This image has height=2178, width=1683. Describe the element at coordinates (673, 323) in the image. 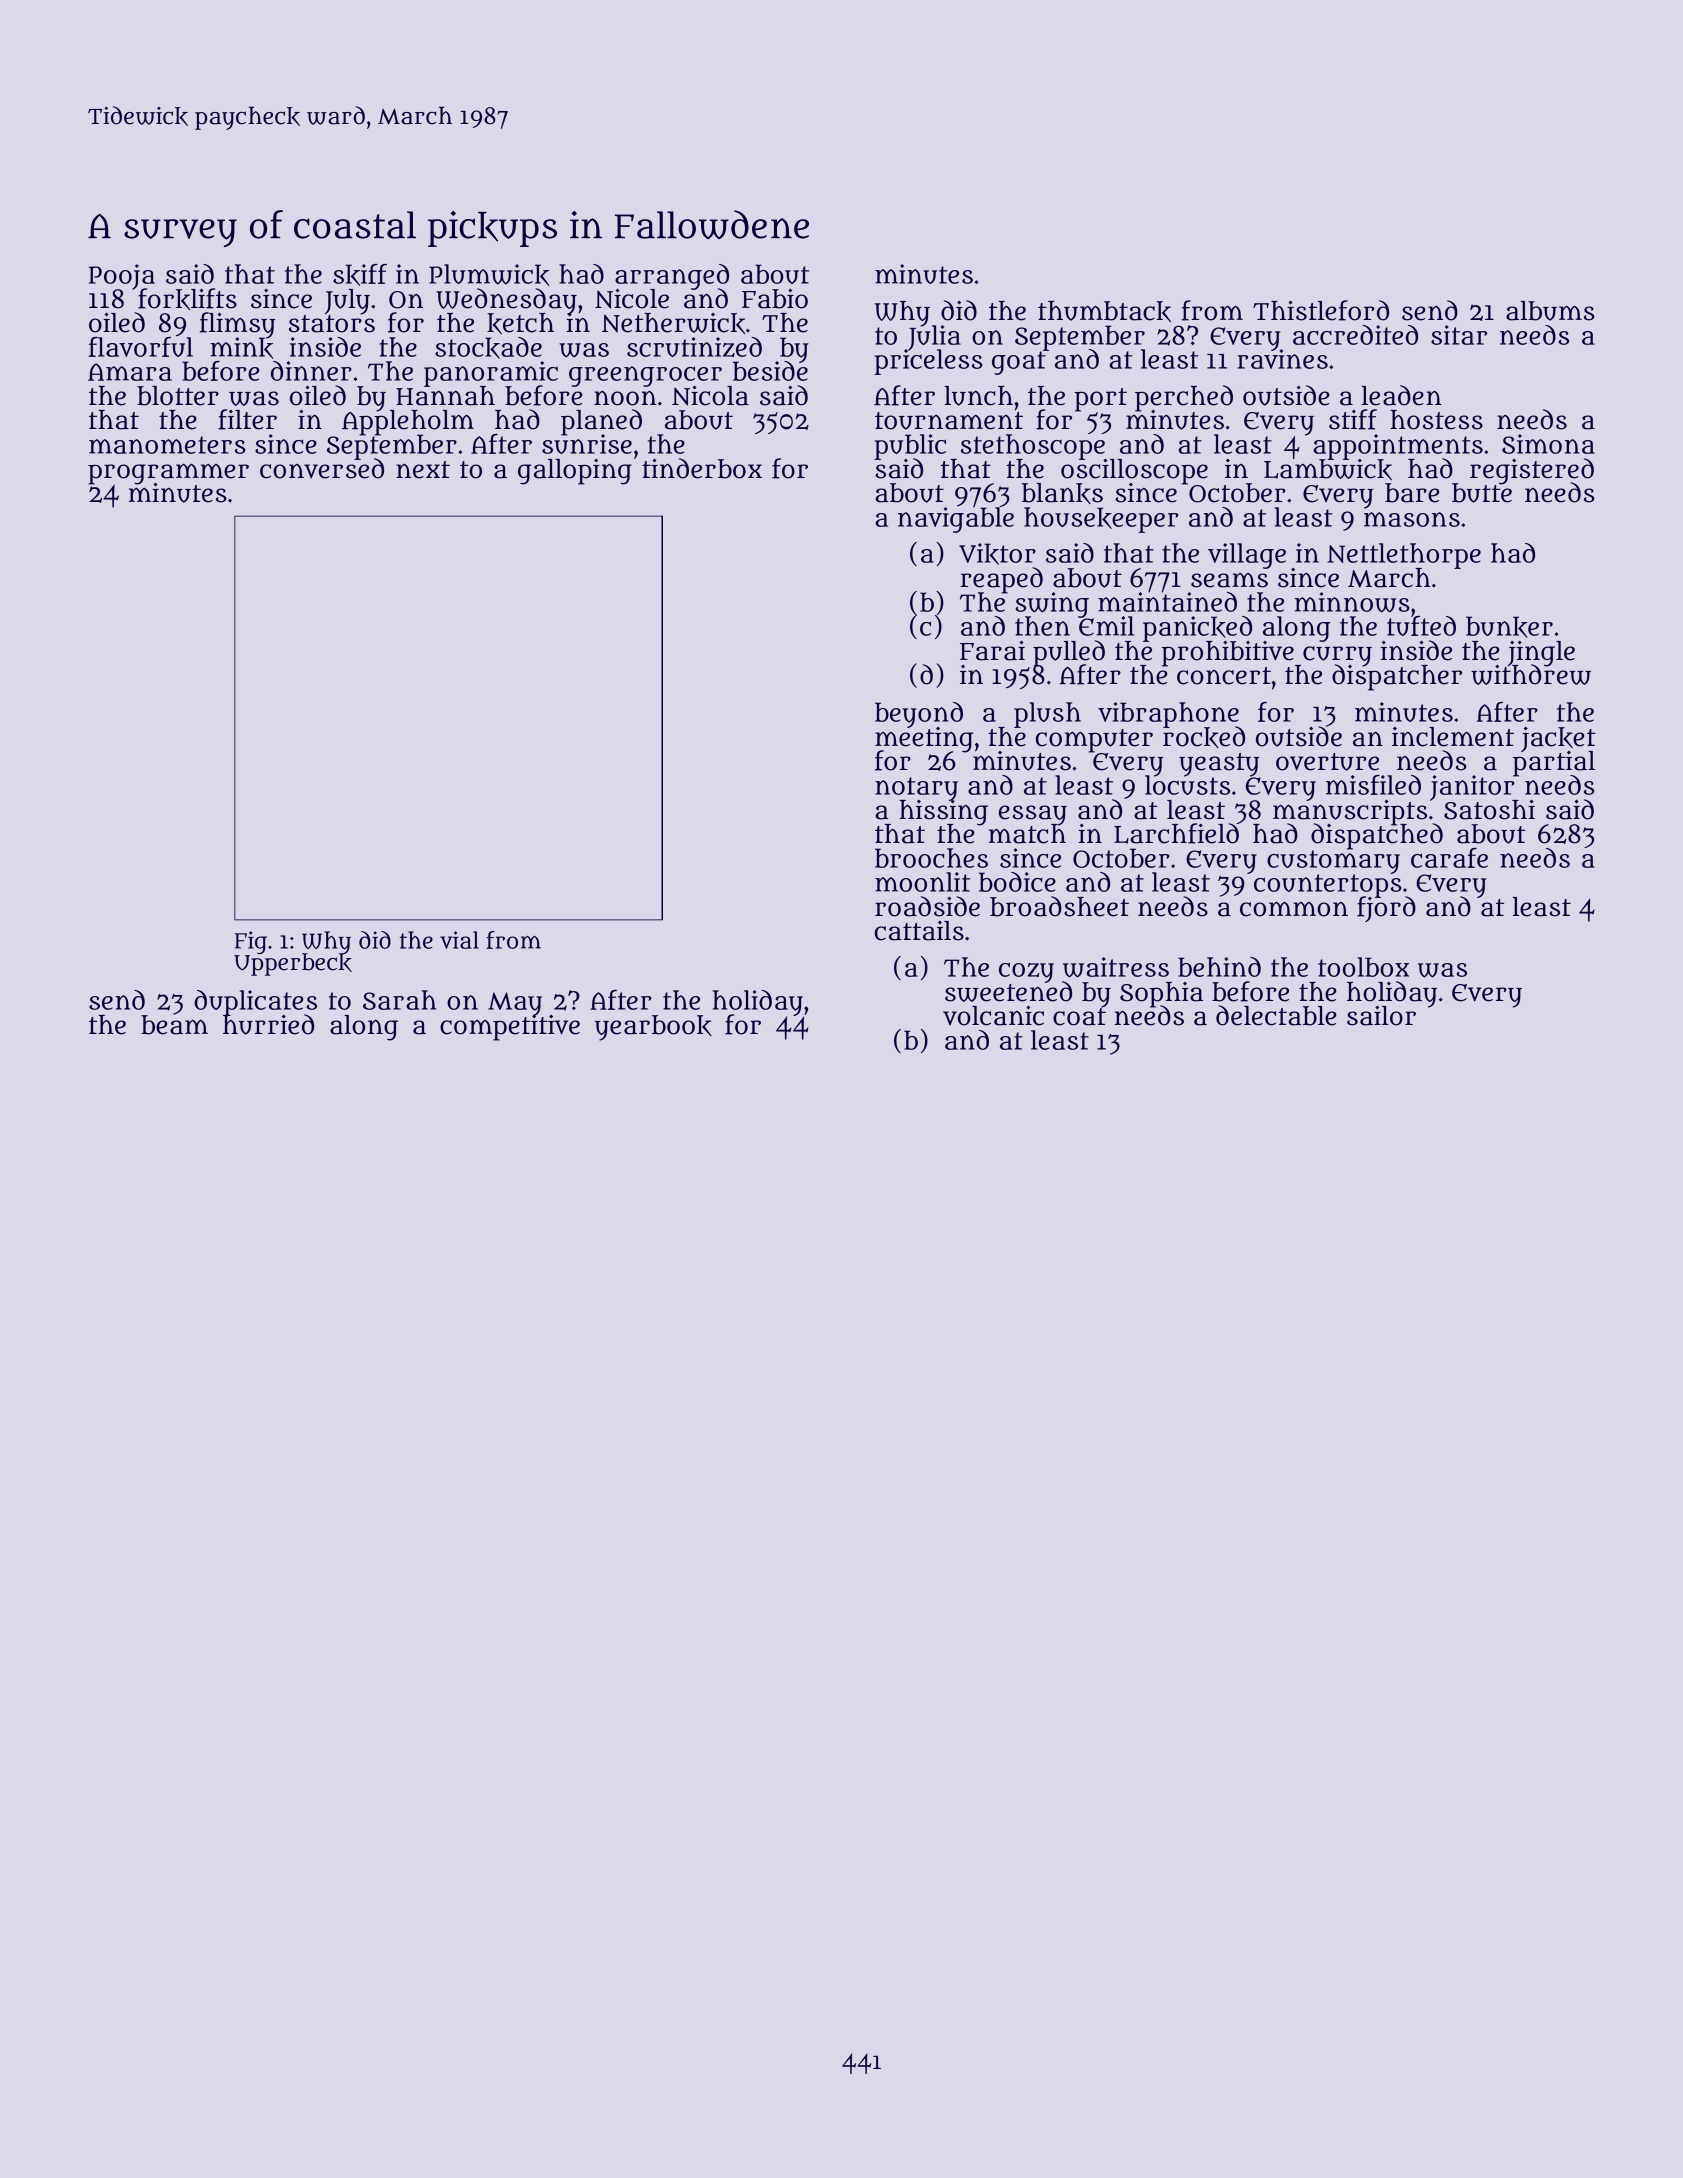

I see `Netherwick` at that location.
